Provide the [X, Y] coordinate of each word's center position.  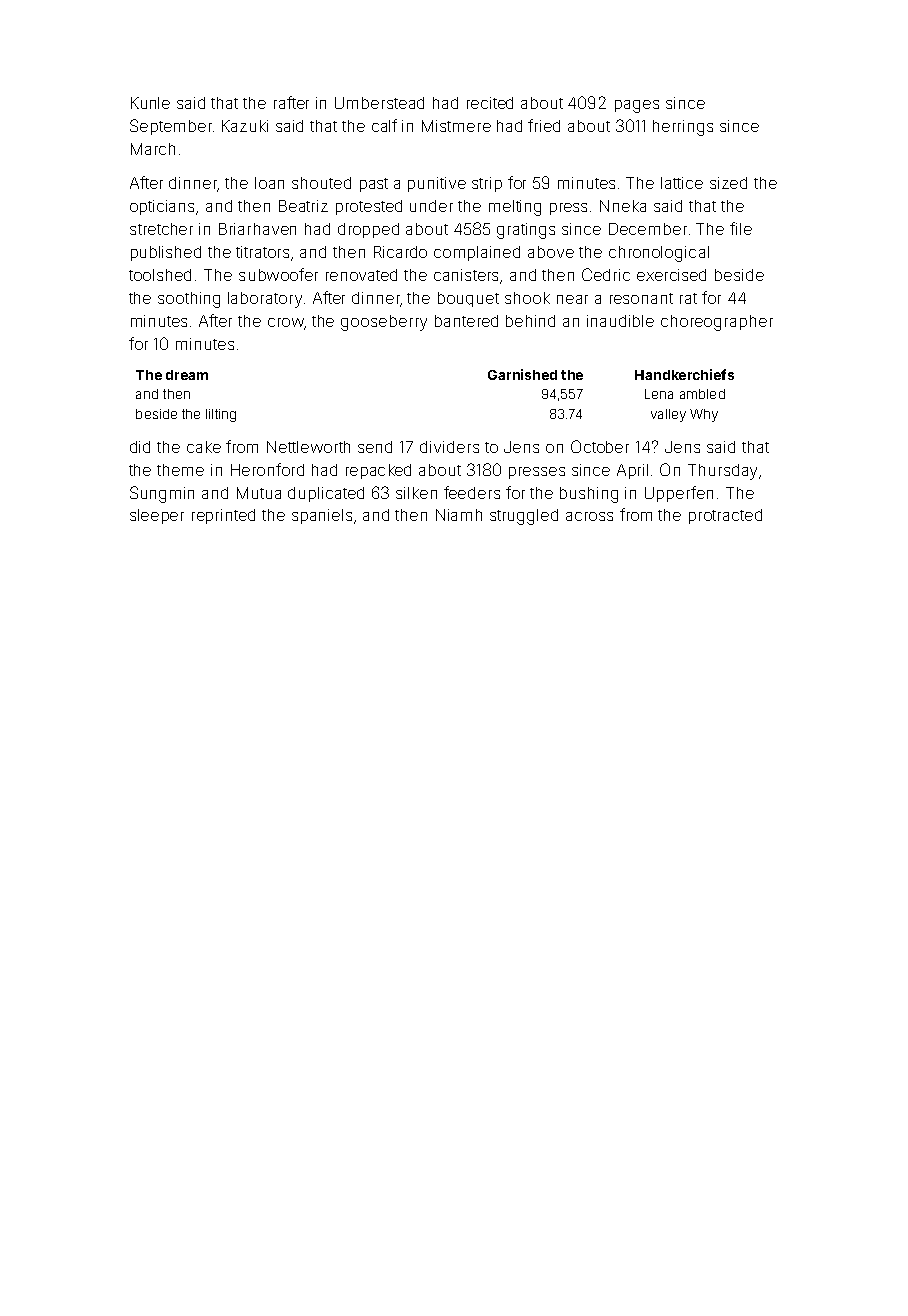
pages [637, 106]
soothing [189, 300]
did [140, 447]
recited [490, 103]
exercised [671, 275]
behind [530, 321]
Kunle [150, 103]
